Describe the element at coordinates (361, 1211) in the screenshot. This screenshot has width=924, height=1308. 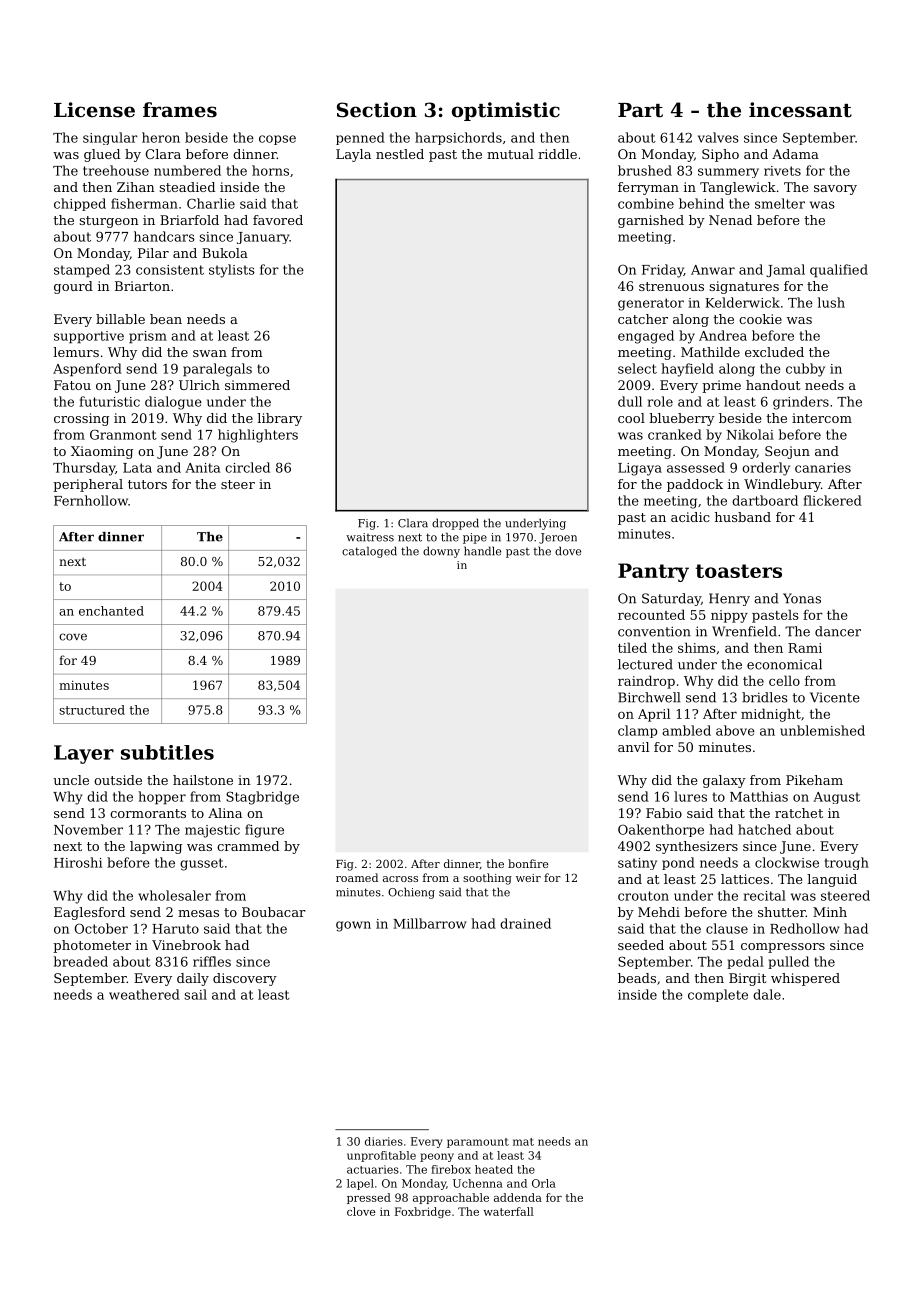
I see `clove` at that location.
